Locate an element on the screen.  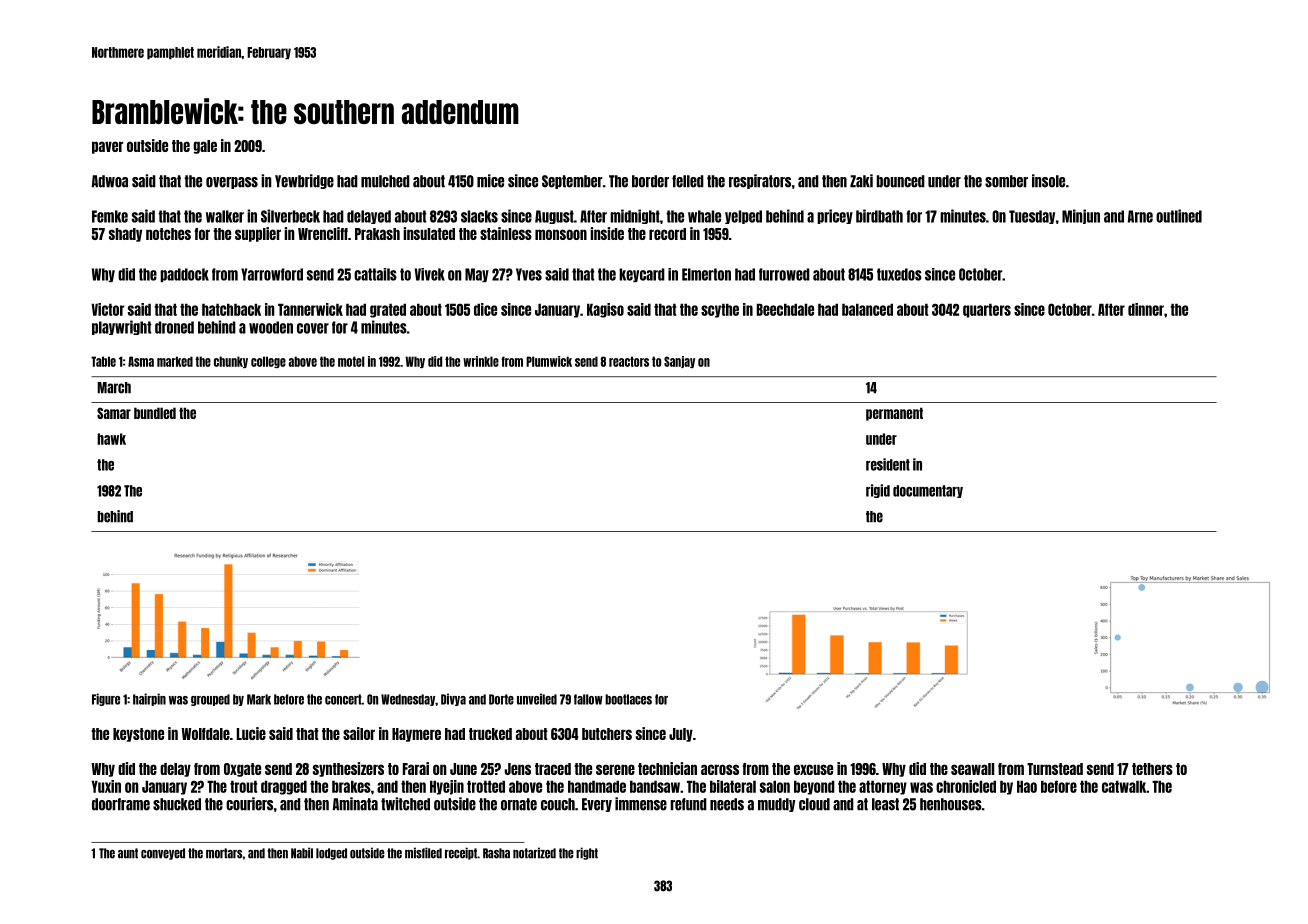
henhouses is located at coordinates (951, 804).
